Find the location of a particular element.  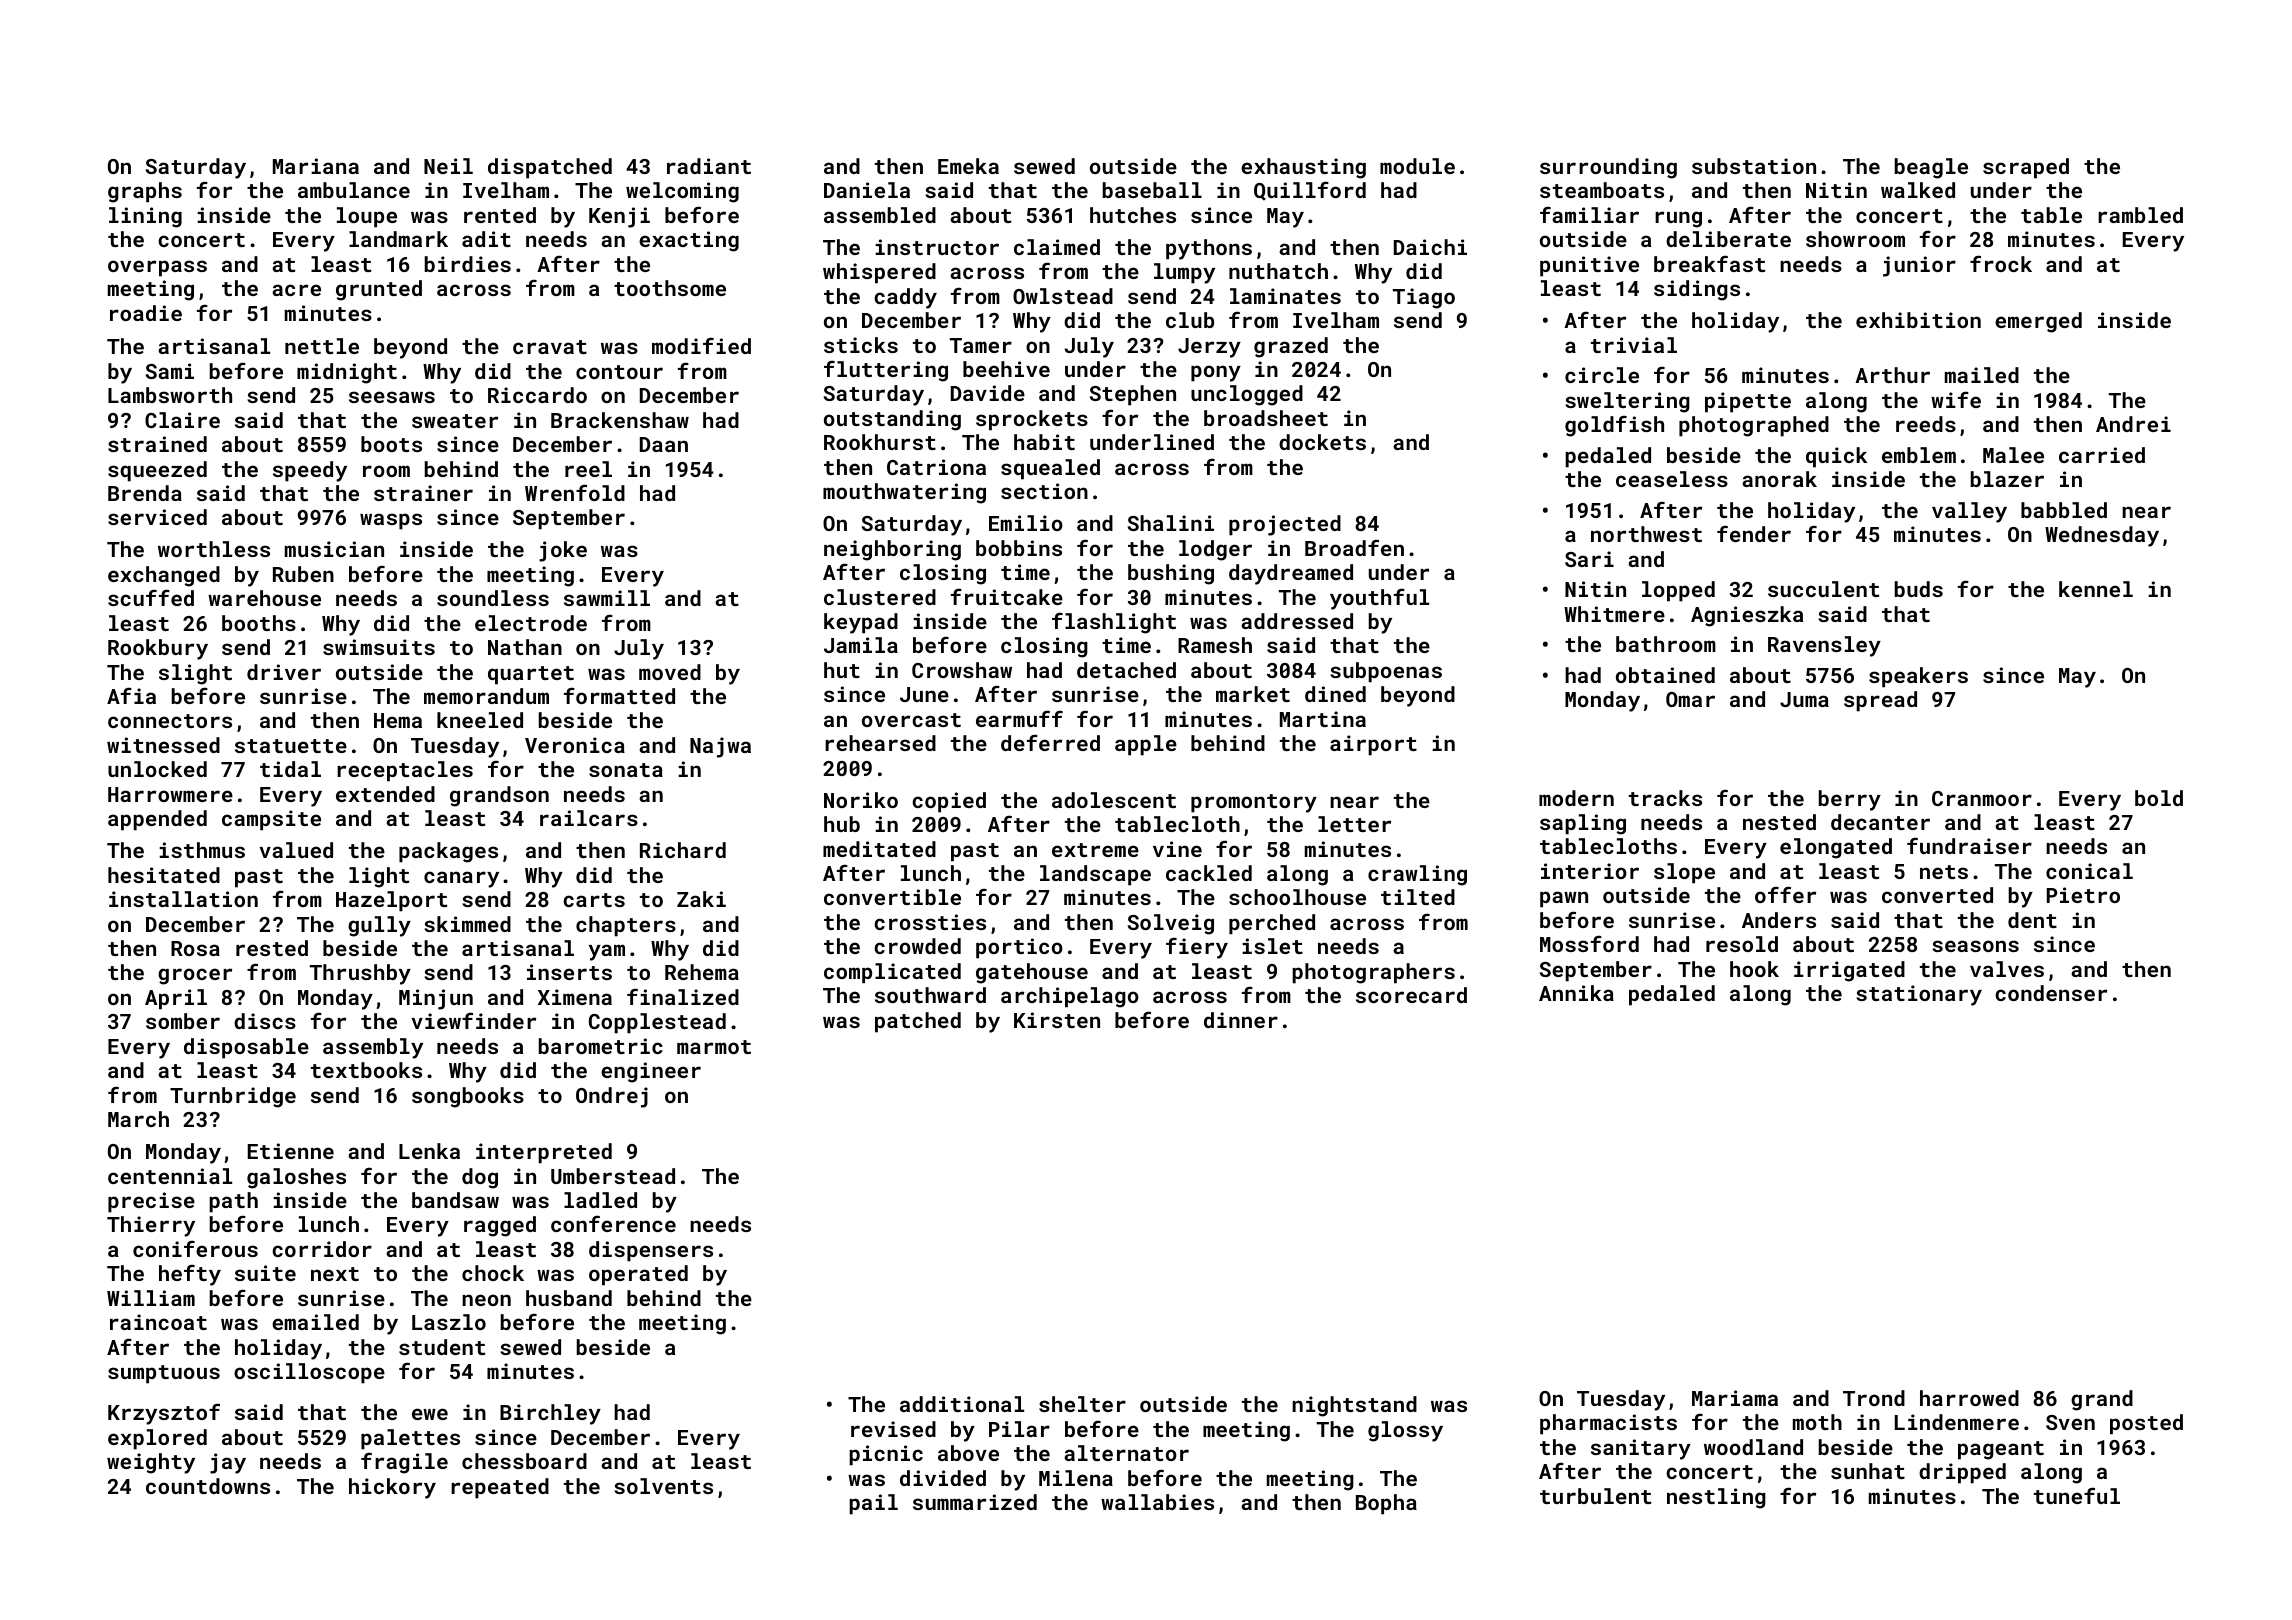

Krzysztof is located at coordinates (164, 1414).
